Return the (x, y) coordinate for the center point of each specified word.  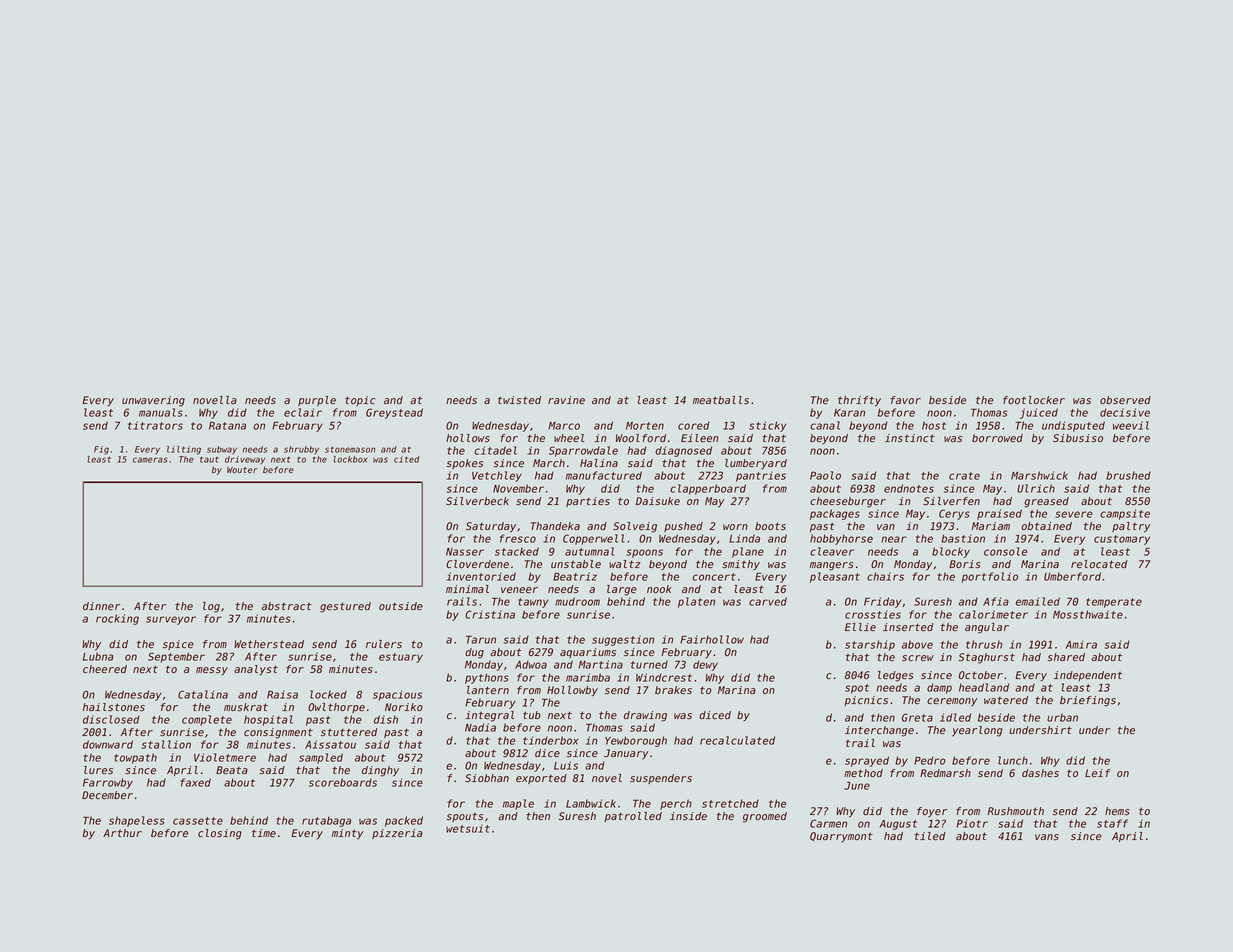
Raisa (282, 694)
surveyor (171, 620)
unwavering (153, 401)
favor (905, 400)
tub (532, 715)
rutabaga (326, 821)
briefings (1088, 701)
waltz (625, 564)
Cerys (954, 514)
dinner (101, 606)
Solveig (635, 527)
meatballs (721, 400)
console (1005, 551)
